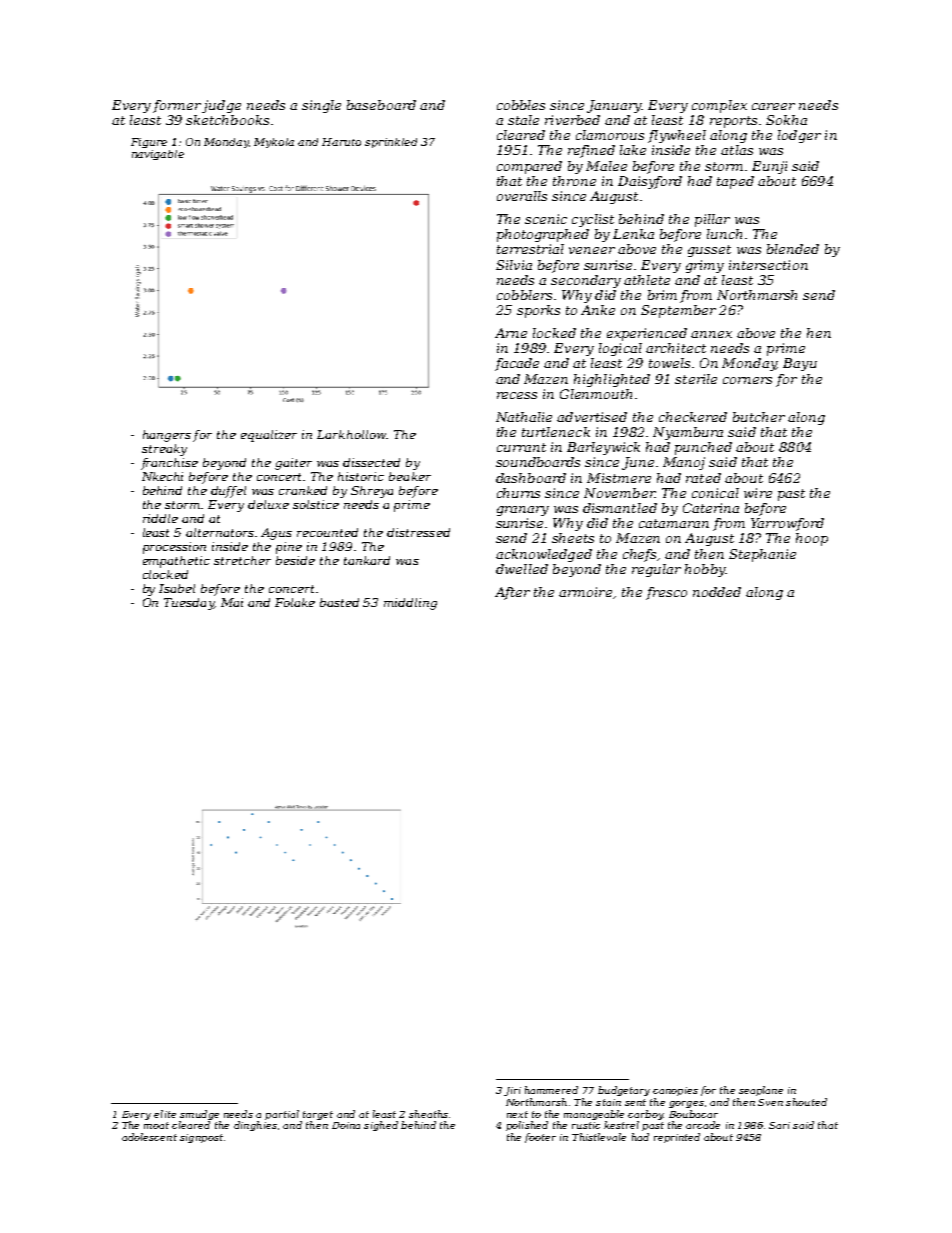 The width and height of the image is (952, 1233). Describe the element at coordinates (158, 155) in the image. I see `navigable` at that location.
